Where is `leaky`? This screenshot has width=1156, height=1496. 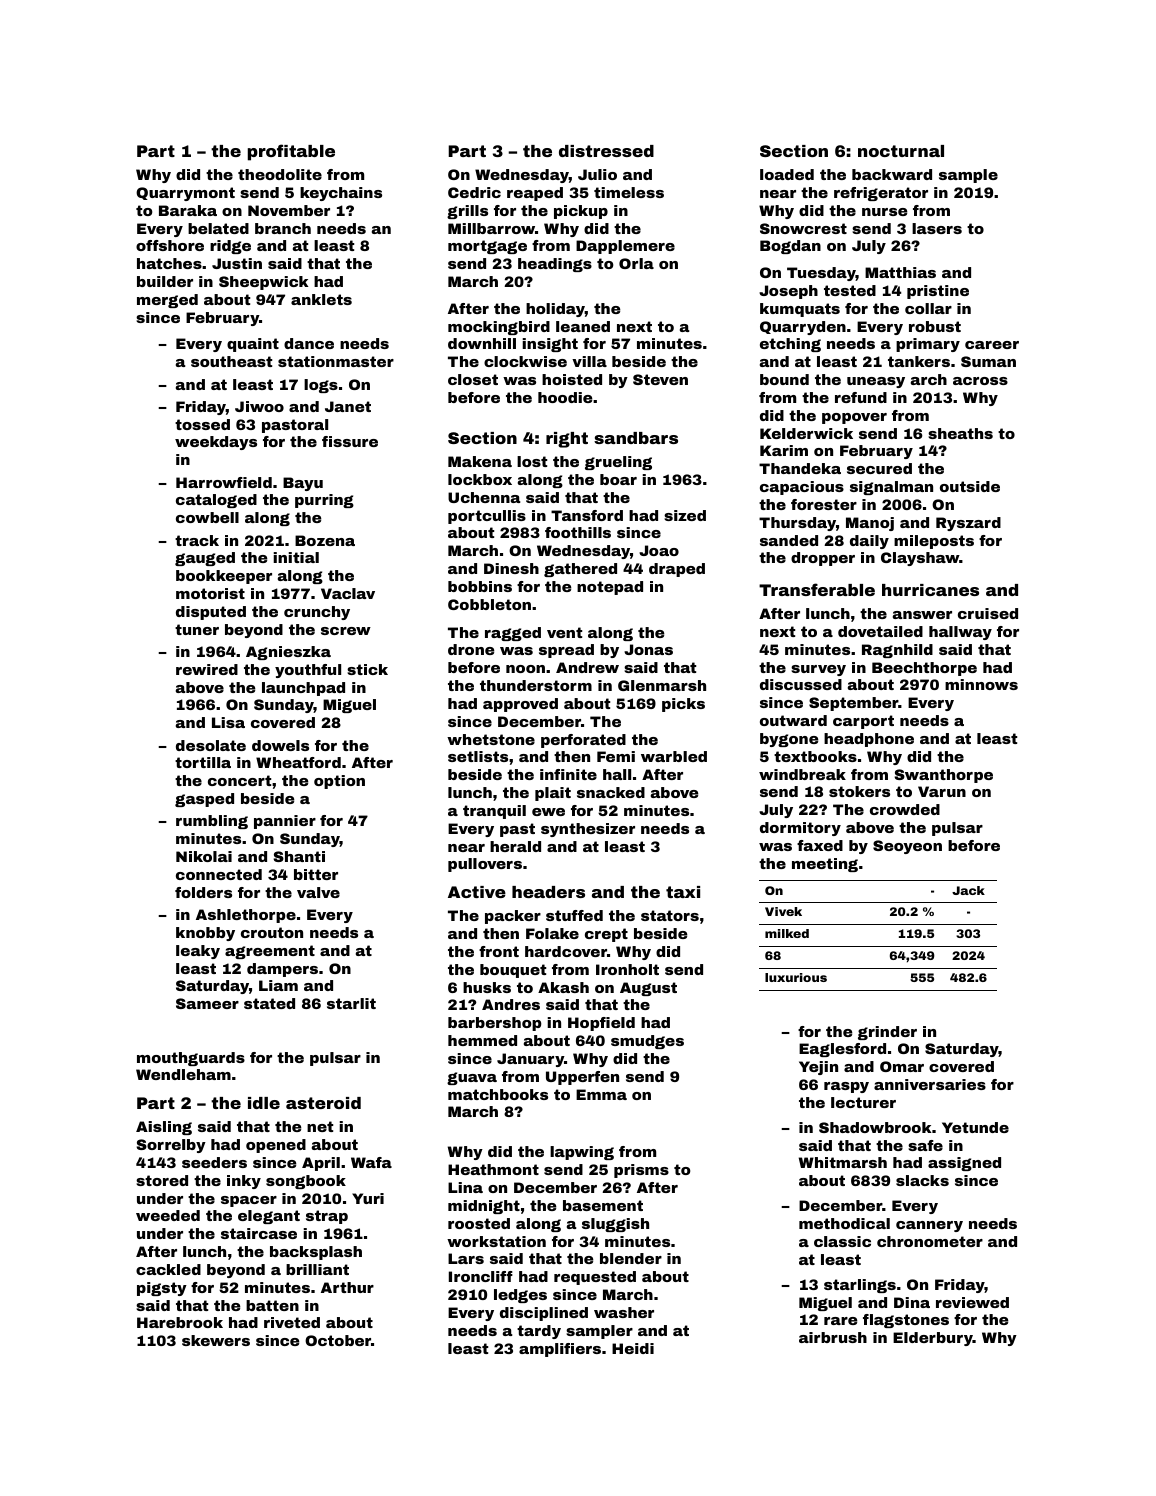
leaky is located at coordinates (198, 952).
